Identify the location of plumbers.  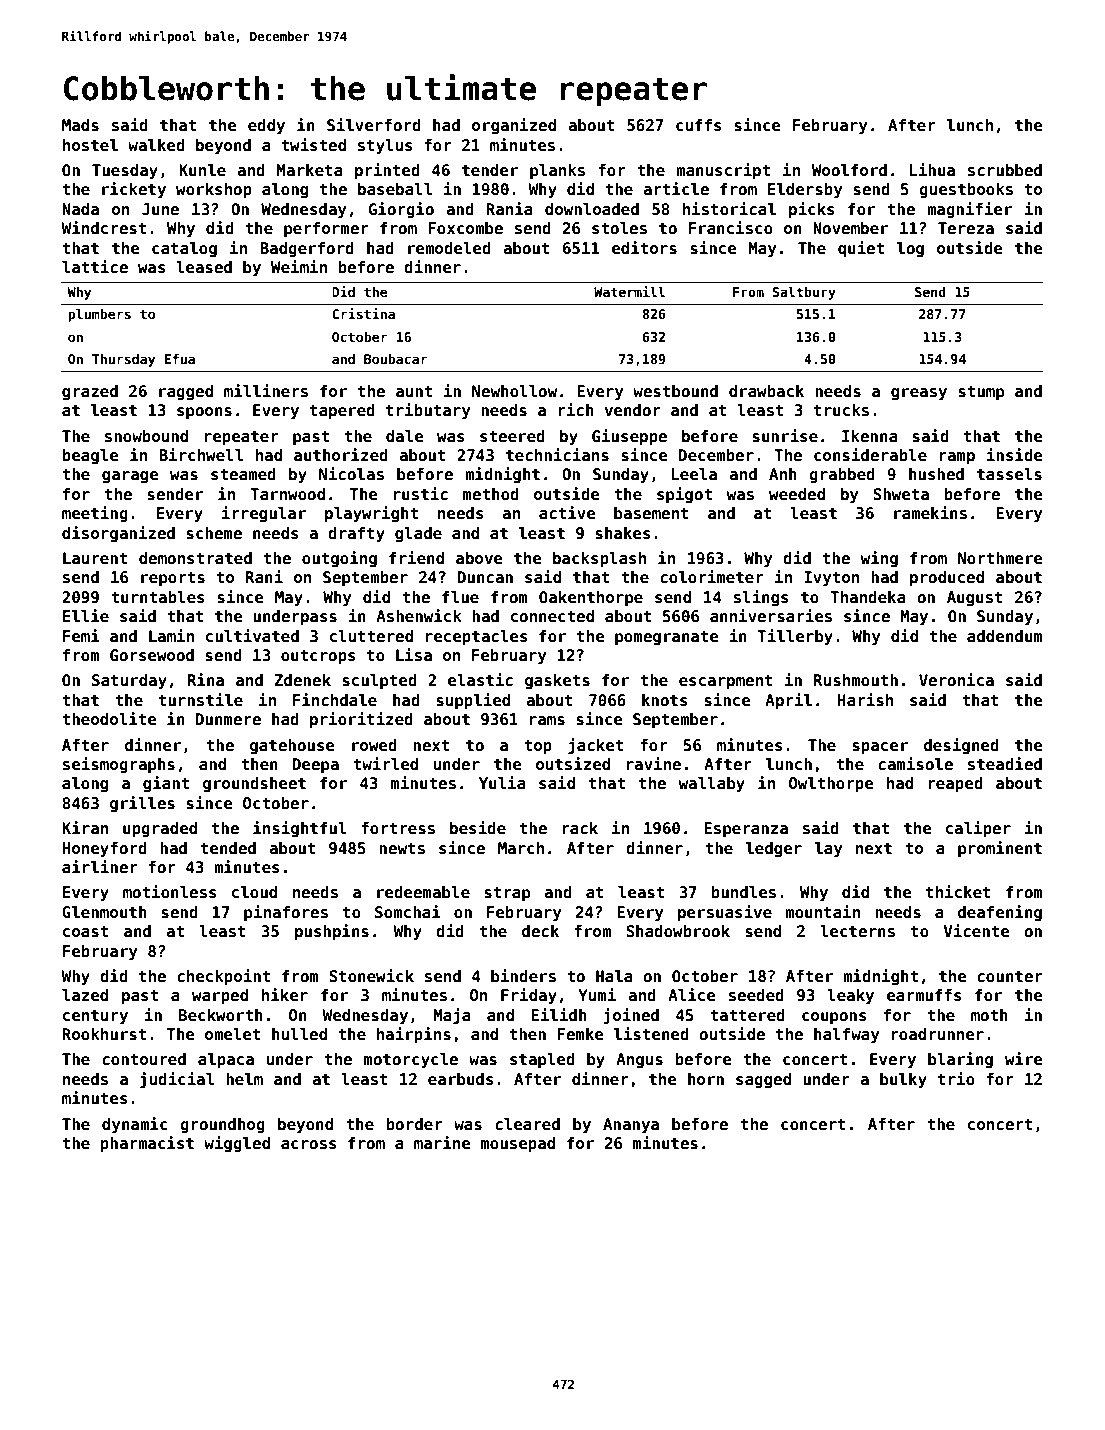
(99, 315).
